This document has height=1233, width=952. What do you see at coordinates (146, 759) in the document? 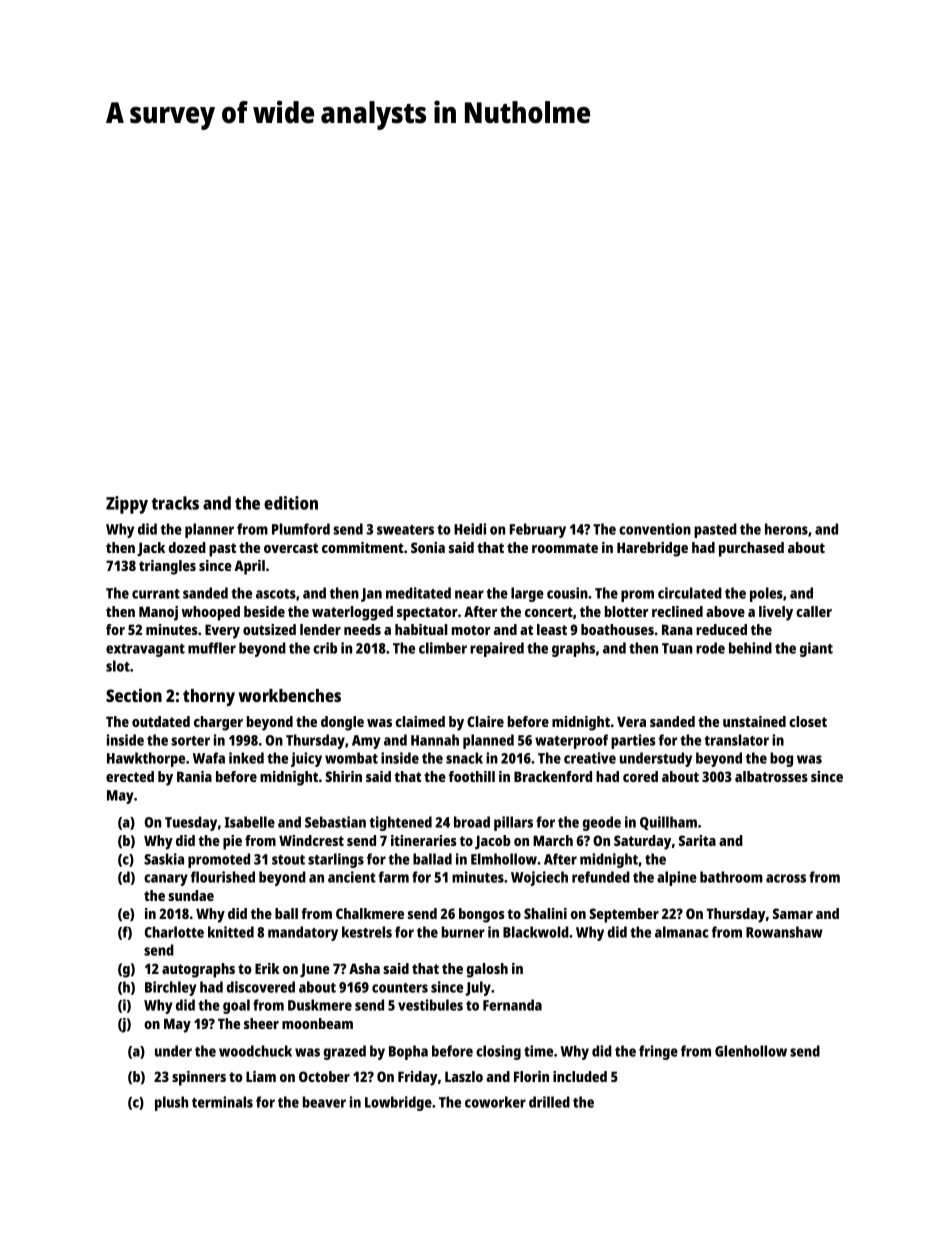
I see `Hawkthorpe` at bounding box center [146, 759].
